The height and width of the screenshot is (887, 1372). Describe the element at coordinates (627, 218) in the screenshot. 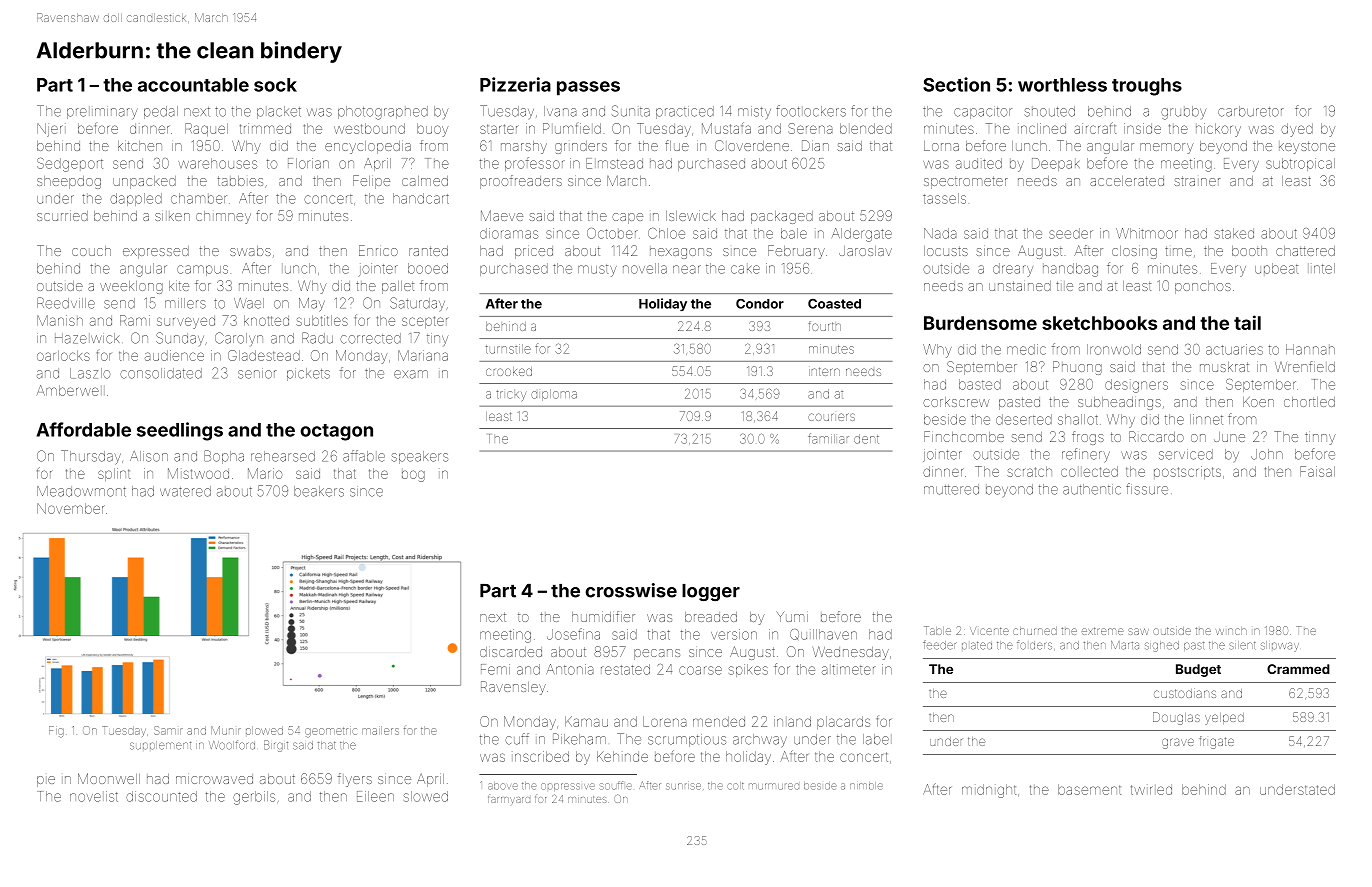

I see `cape` at that location.
